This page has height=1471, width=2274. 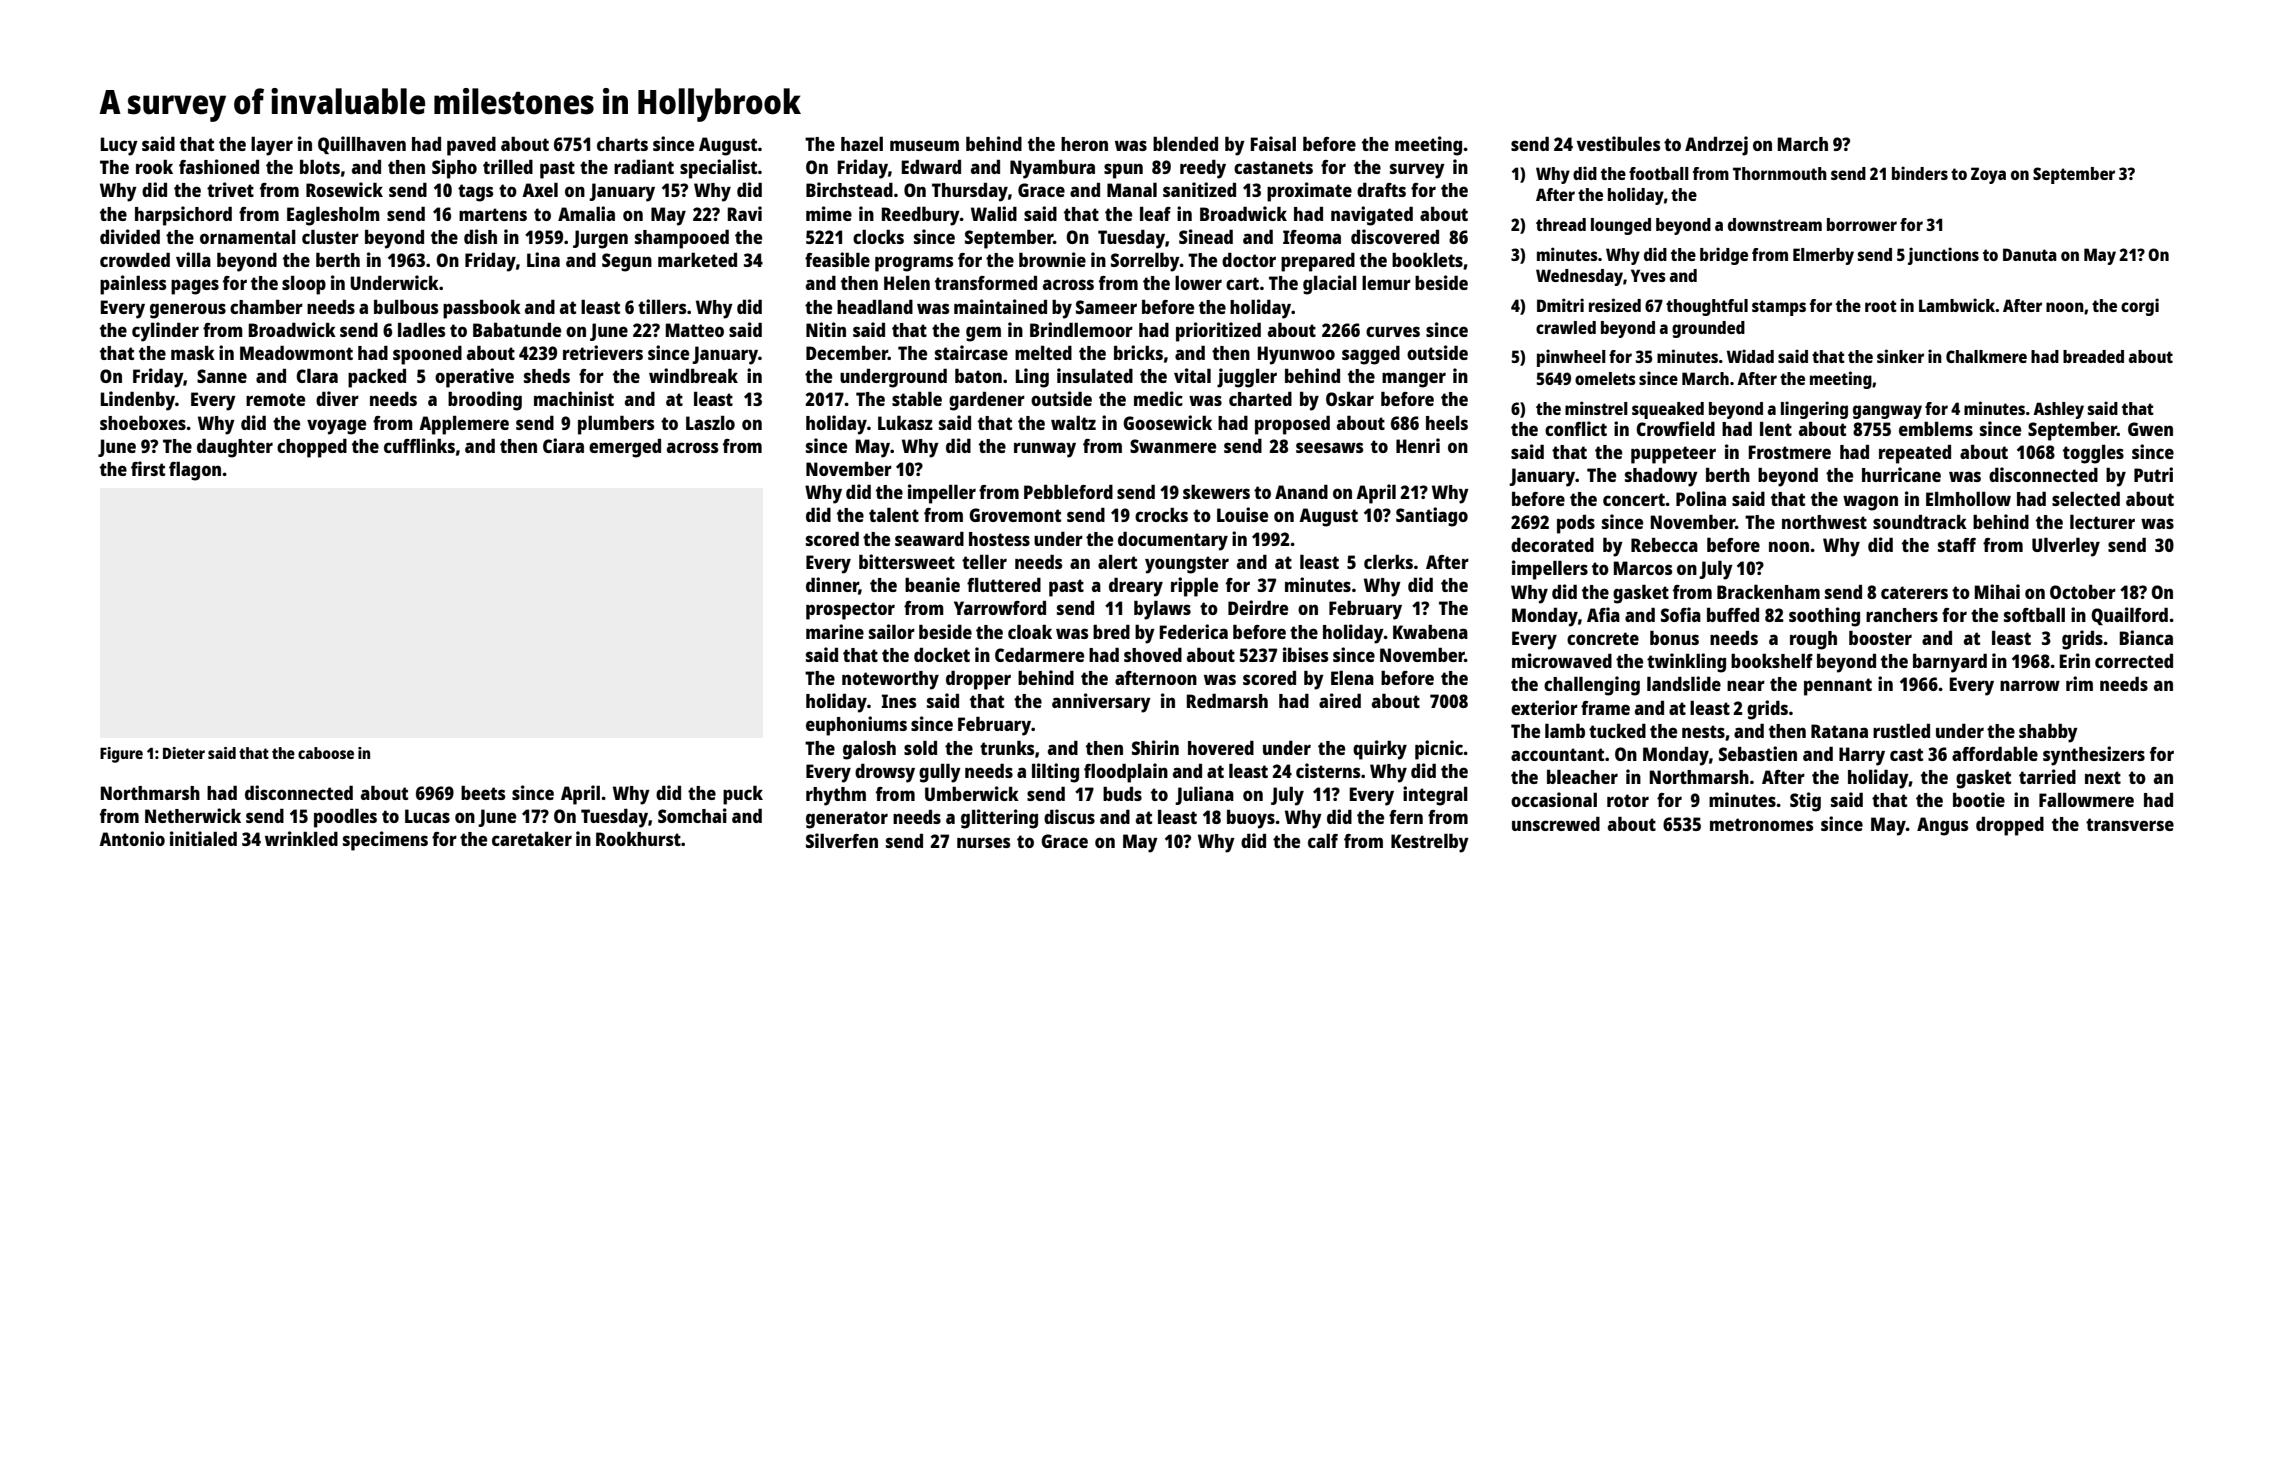 What do you see at coordinates (2079, 683) in the page?
I see `rim` at bounding box center [2079, 683].
